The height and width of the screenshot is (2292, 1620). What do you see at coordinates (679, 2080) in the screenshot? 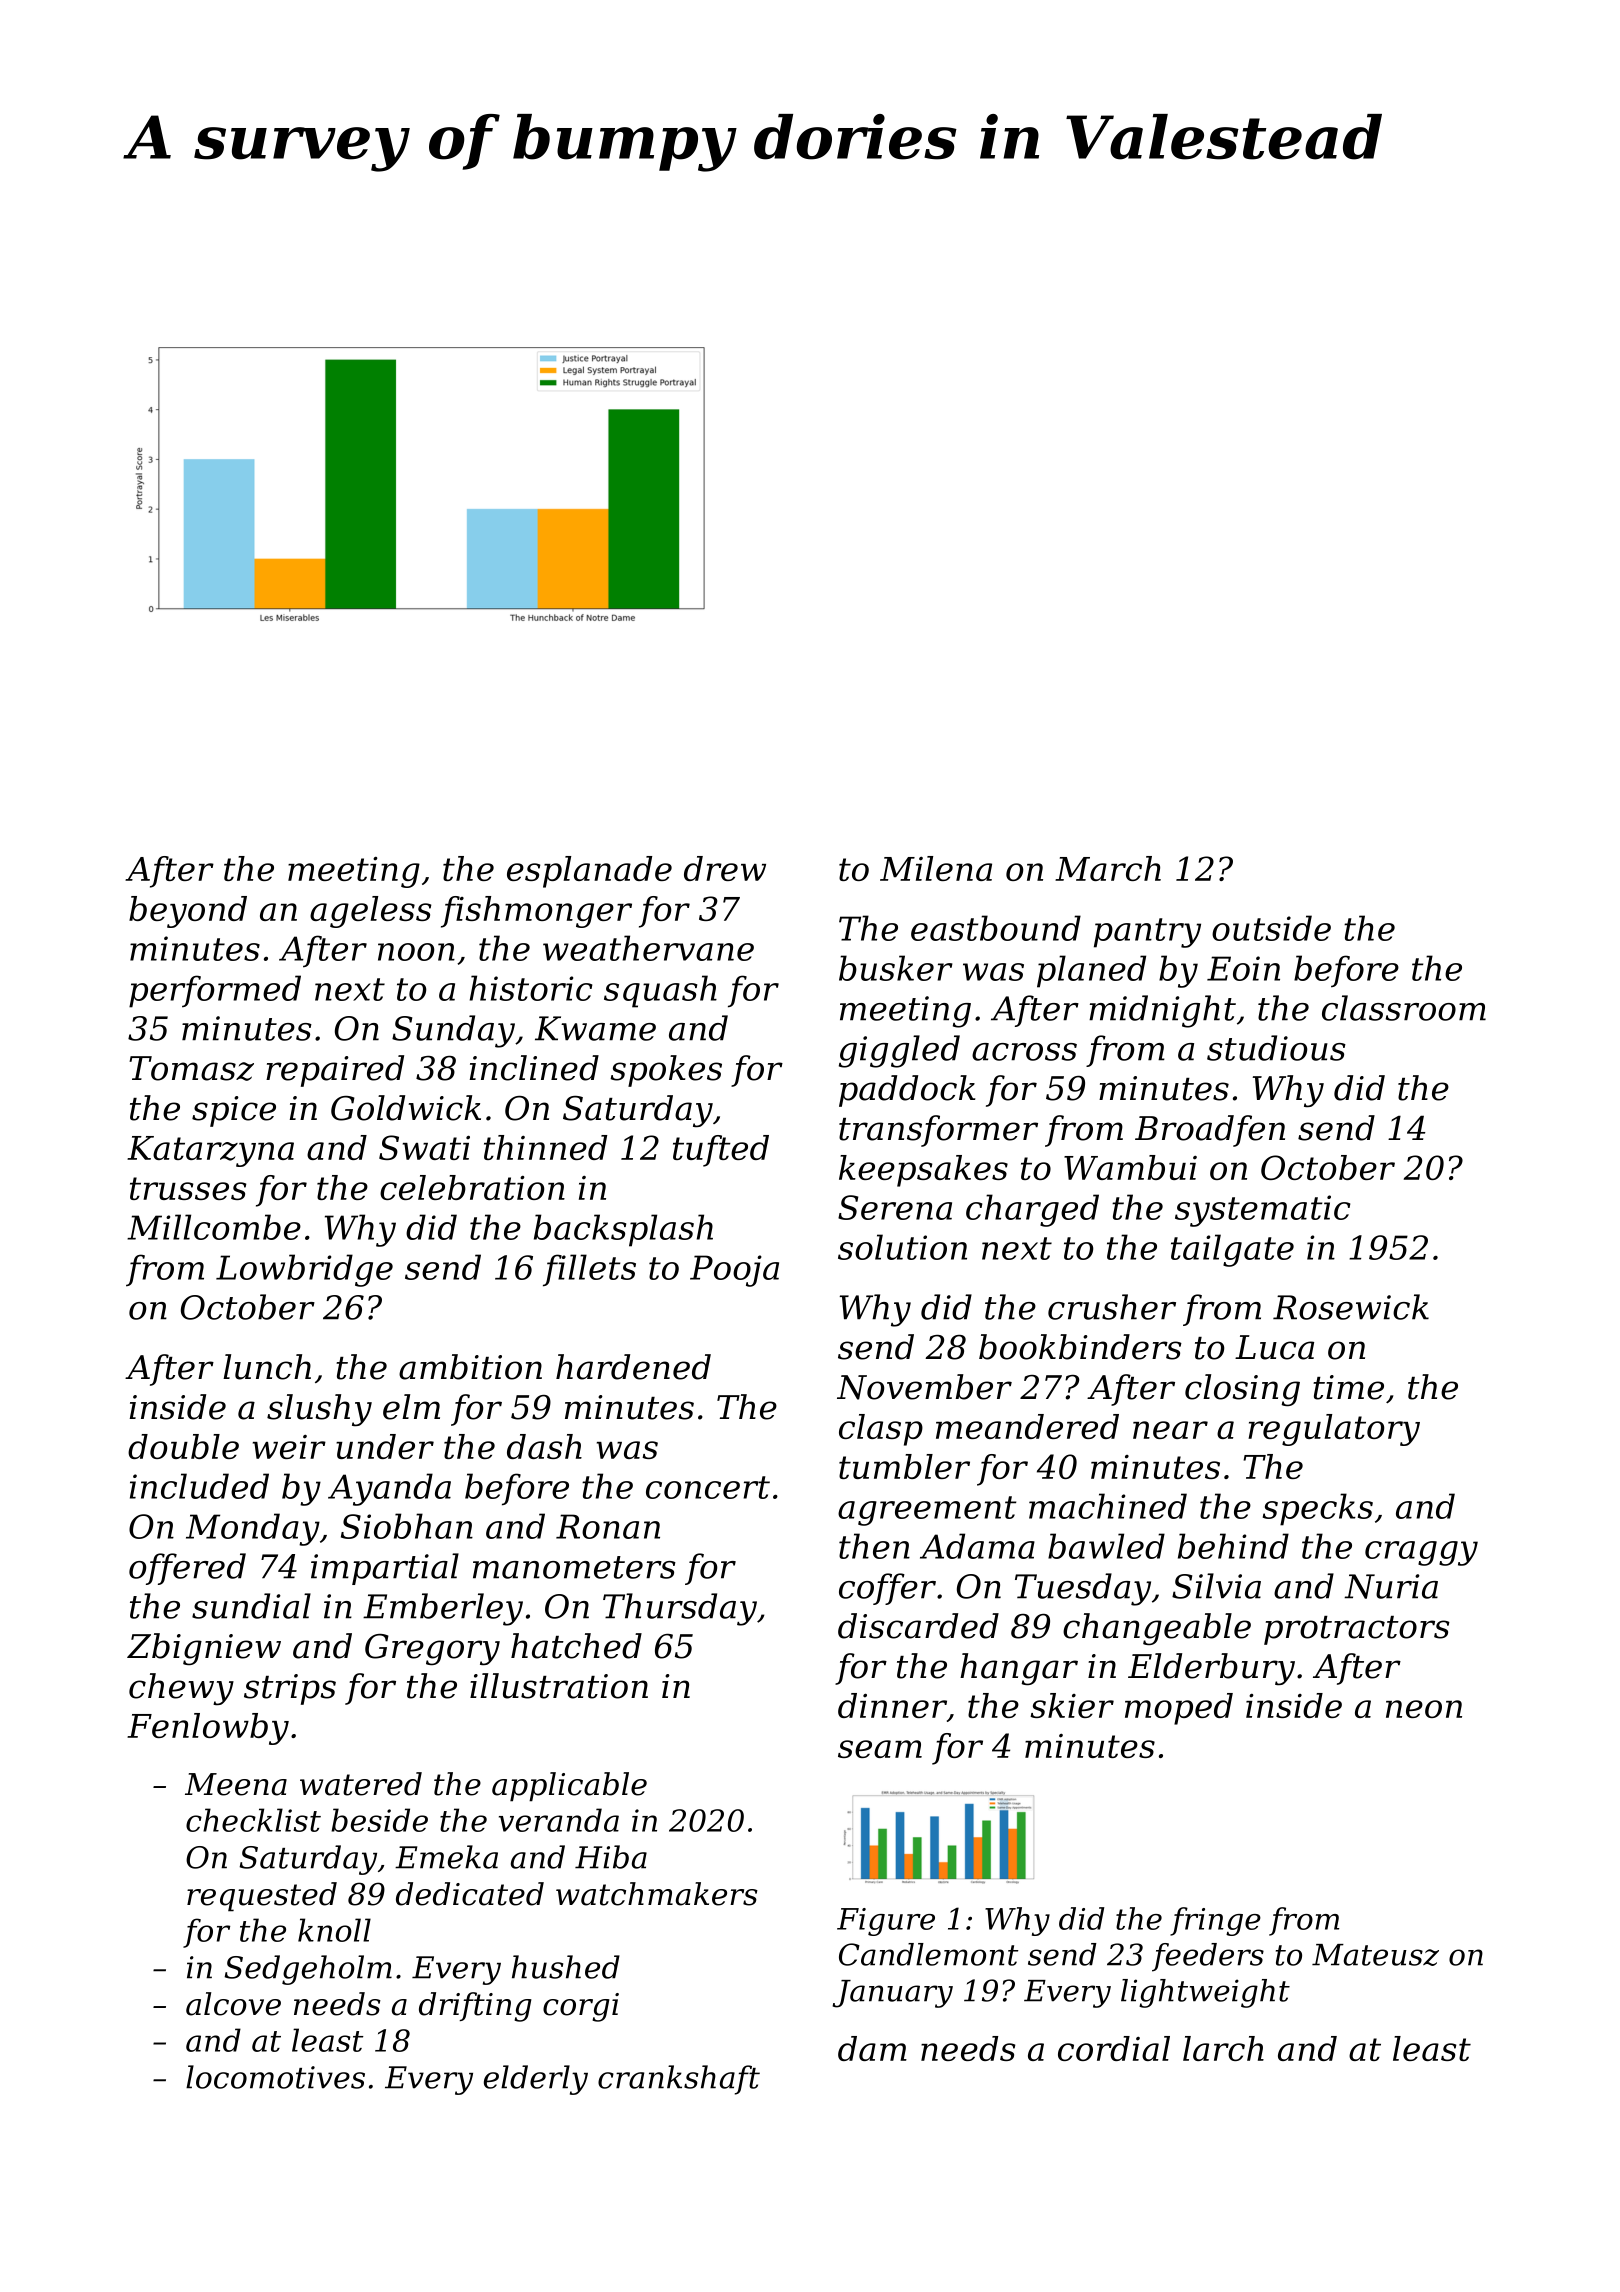
I see `crankshaft` at bounding box center [679, 2080].
